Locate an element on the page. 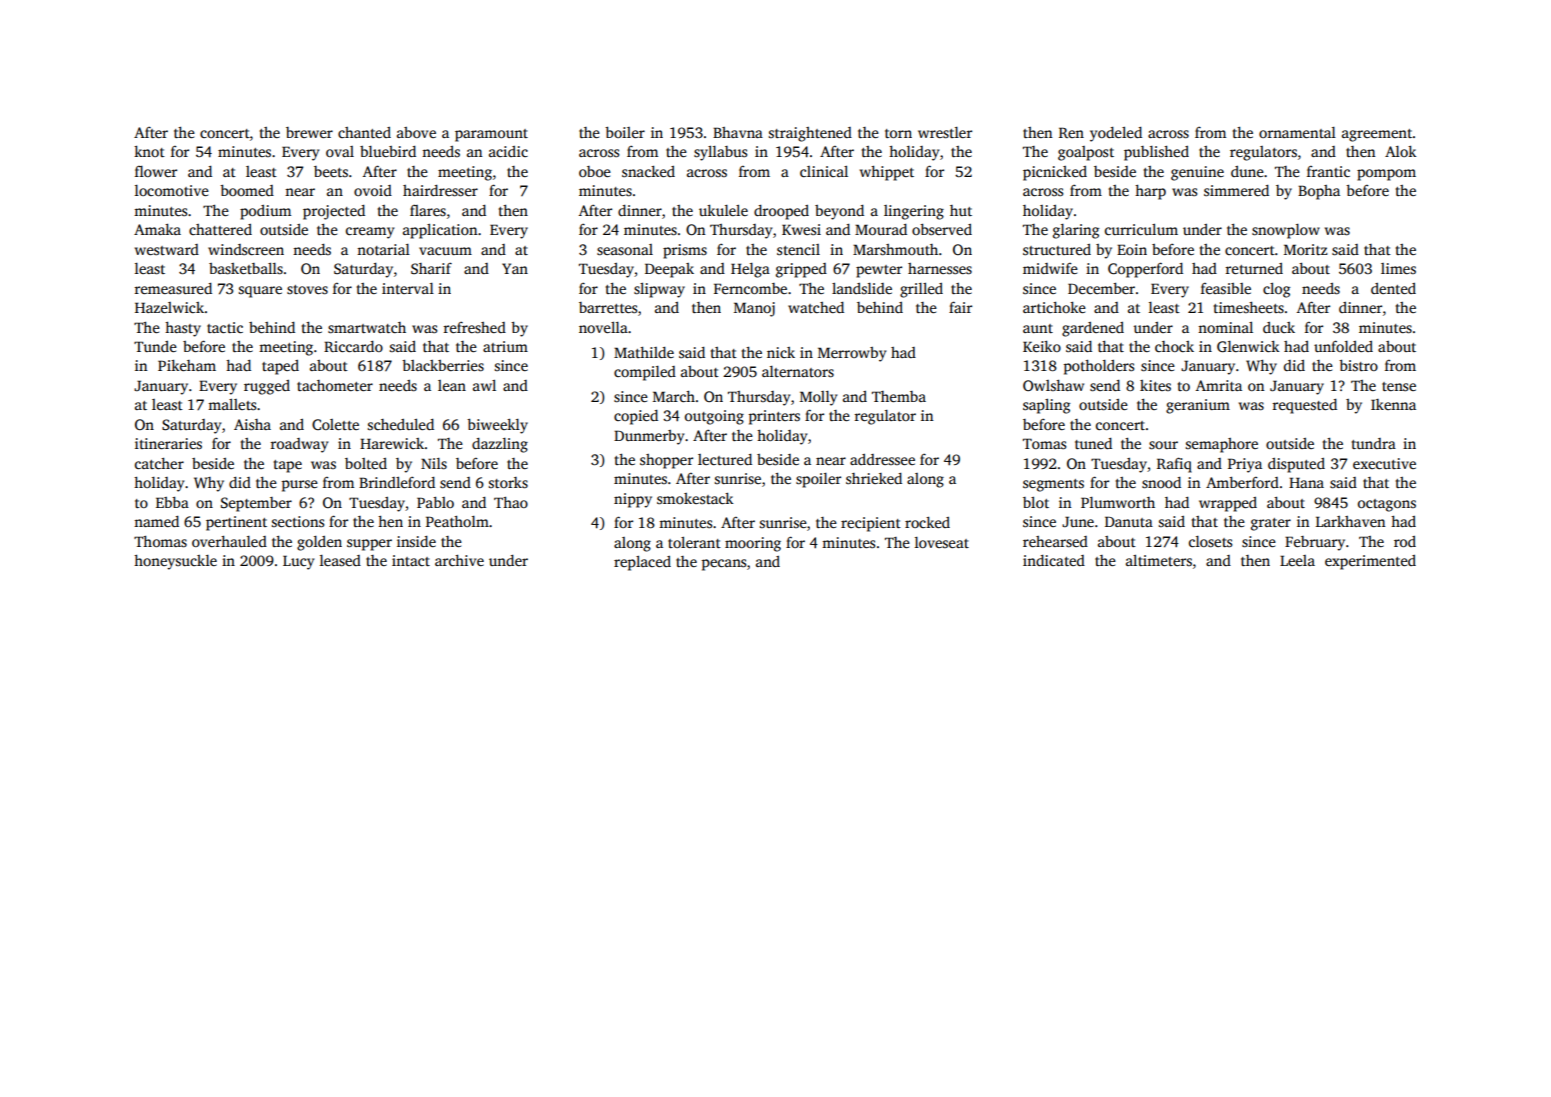  brewer is located at coordinates (309, 132).
